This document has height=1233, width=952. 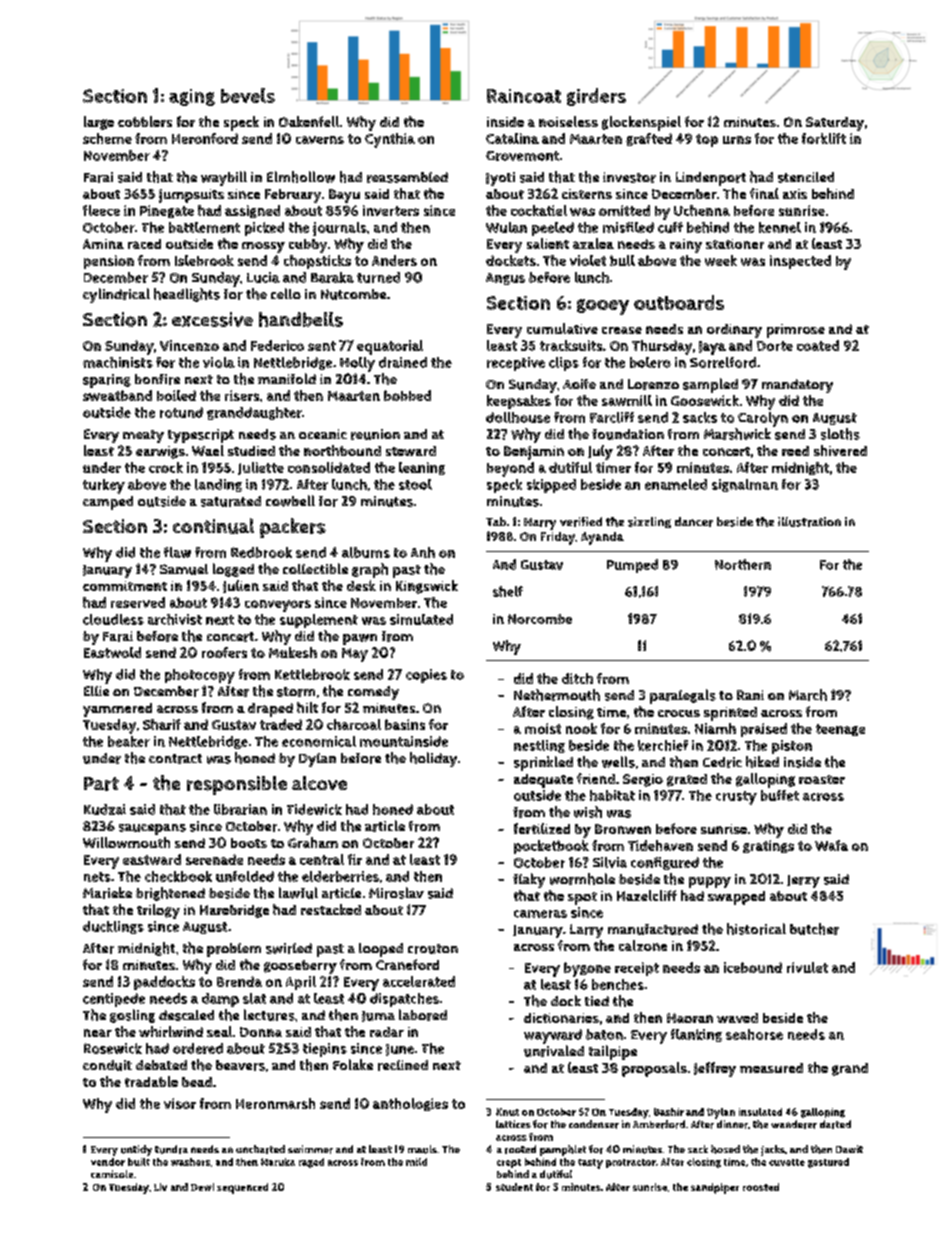 I want to click on girders, so click(x=596, y=97).
